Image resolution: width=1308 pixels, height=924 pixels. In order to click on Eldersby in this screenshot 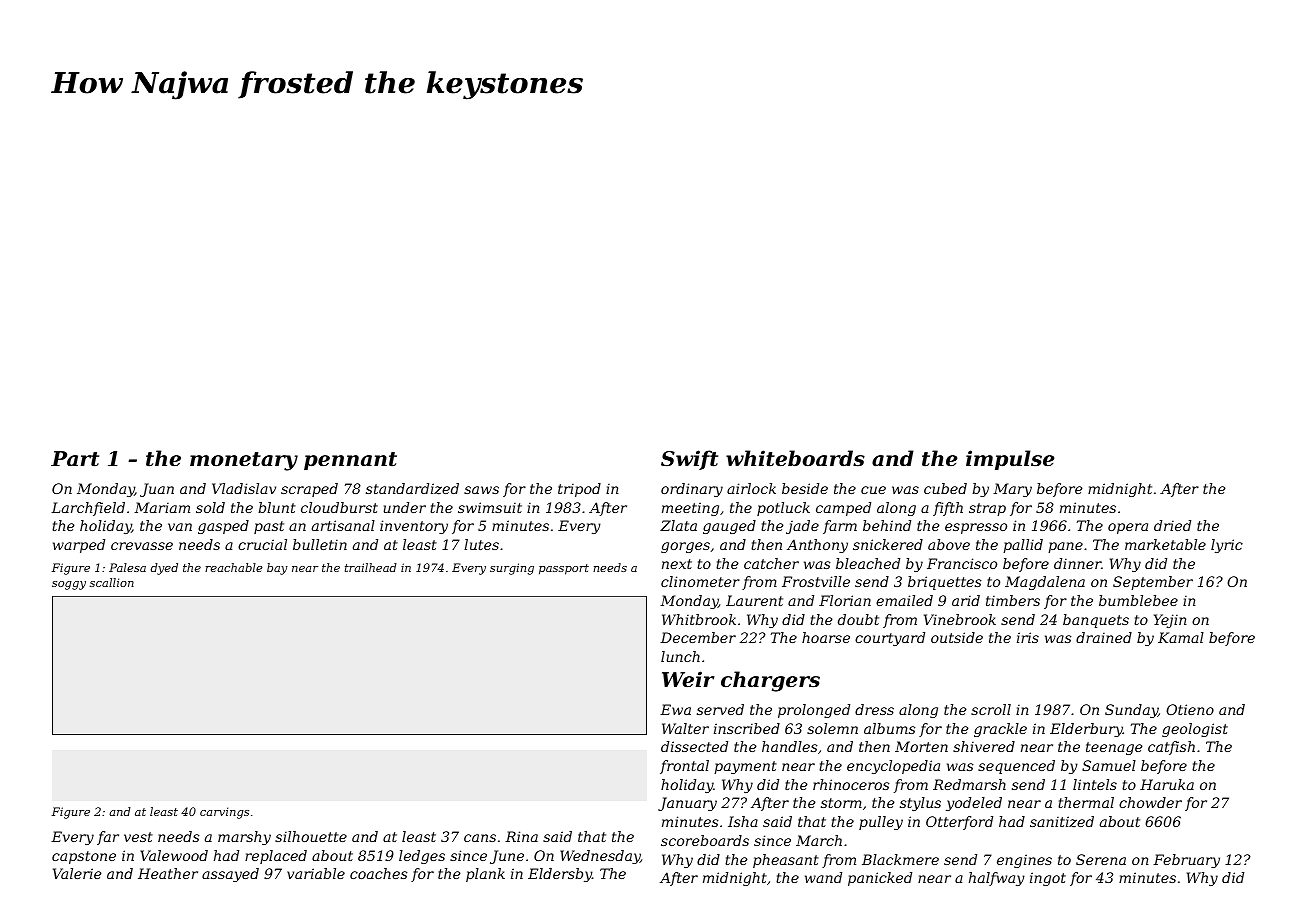, I will do `click(560, 875)`.
